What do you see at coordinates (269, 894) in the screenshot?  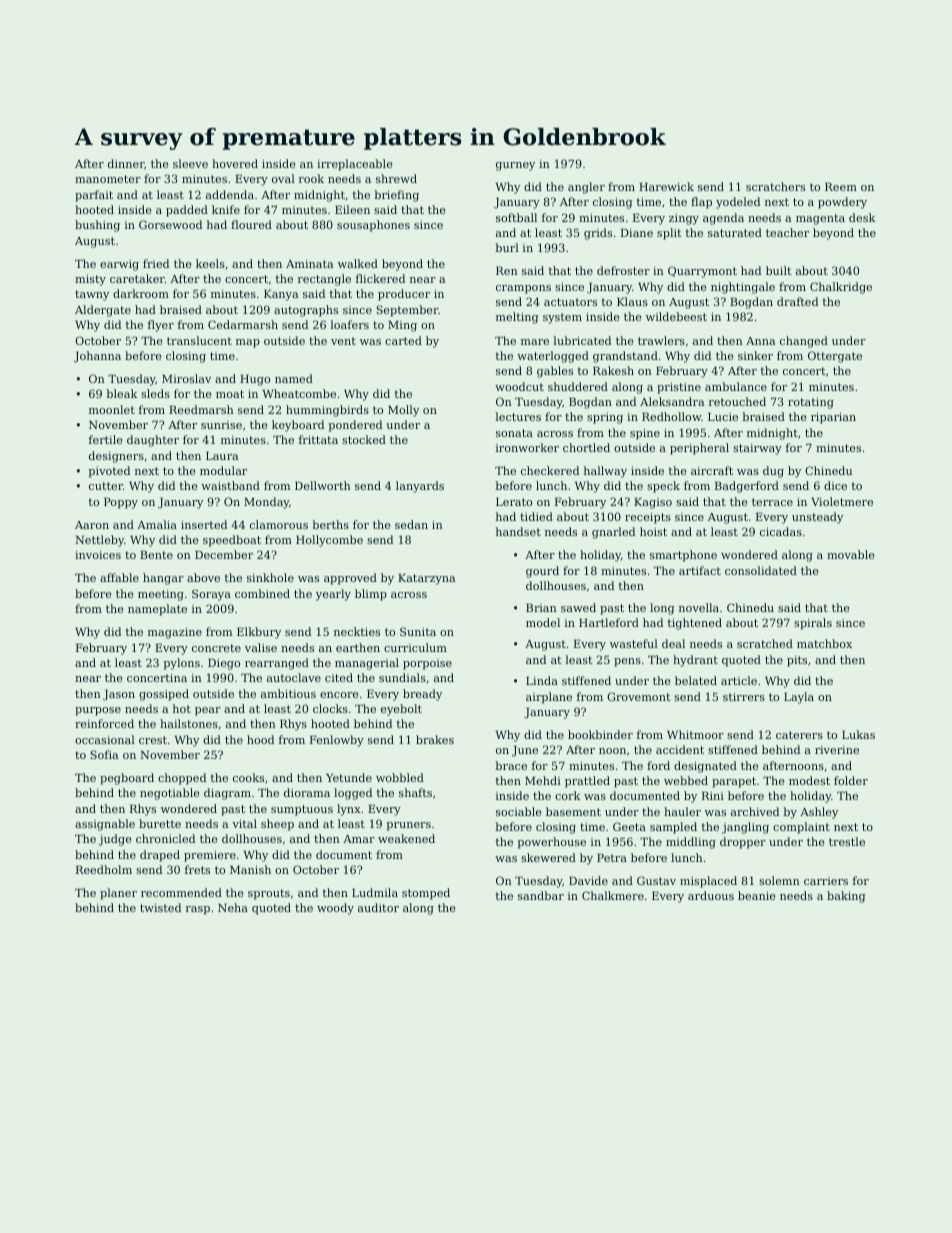 I see `sprouts` at bounding box center [269, 894].
